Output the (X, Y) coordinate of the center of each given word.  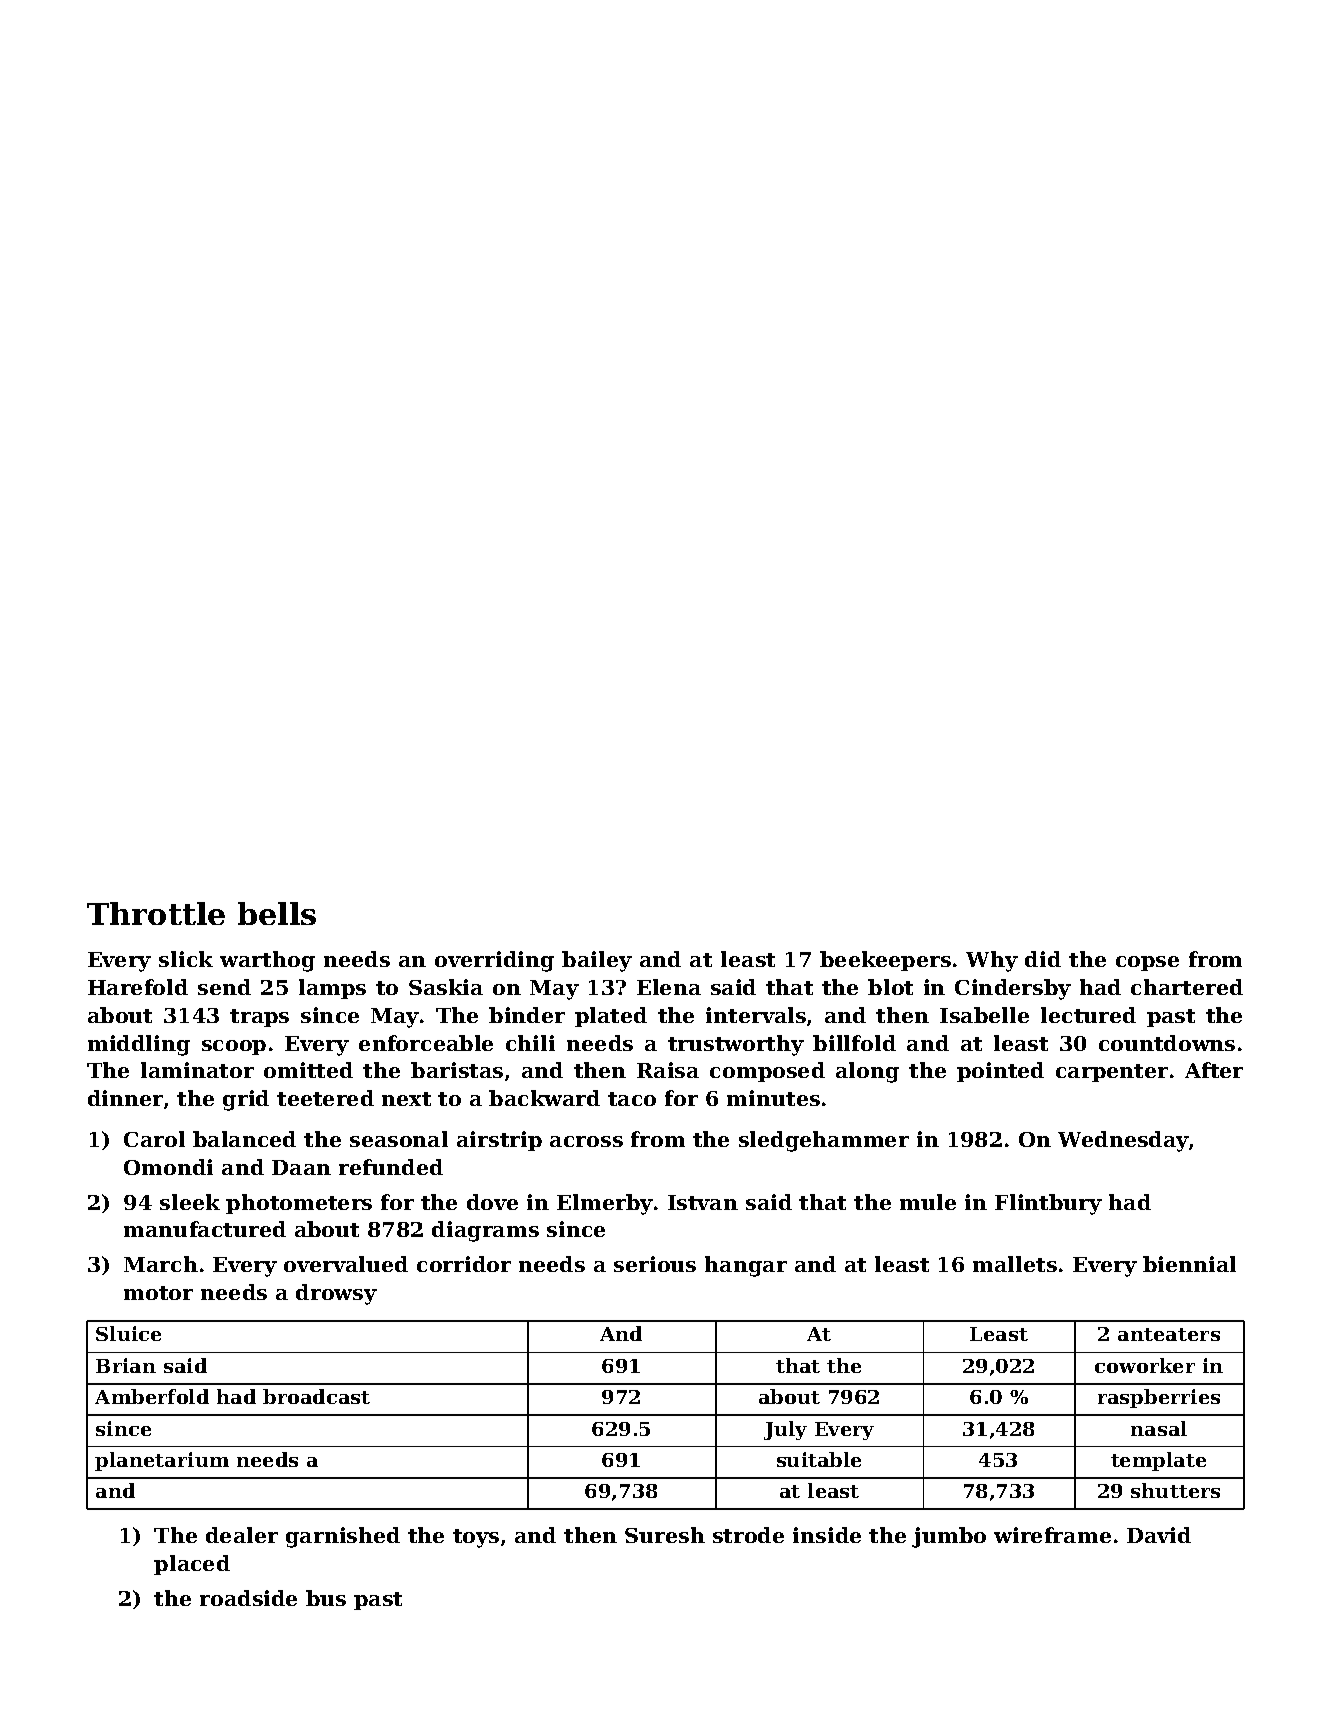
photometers (299, 1204)
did (1043, 959)
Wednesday (1123, 1141)
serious (655, 1264)
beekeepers (885, 961)
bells (277, 913)
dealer (242, 1535)
